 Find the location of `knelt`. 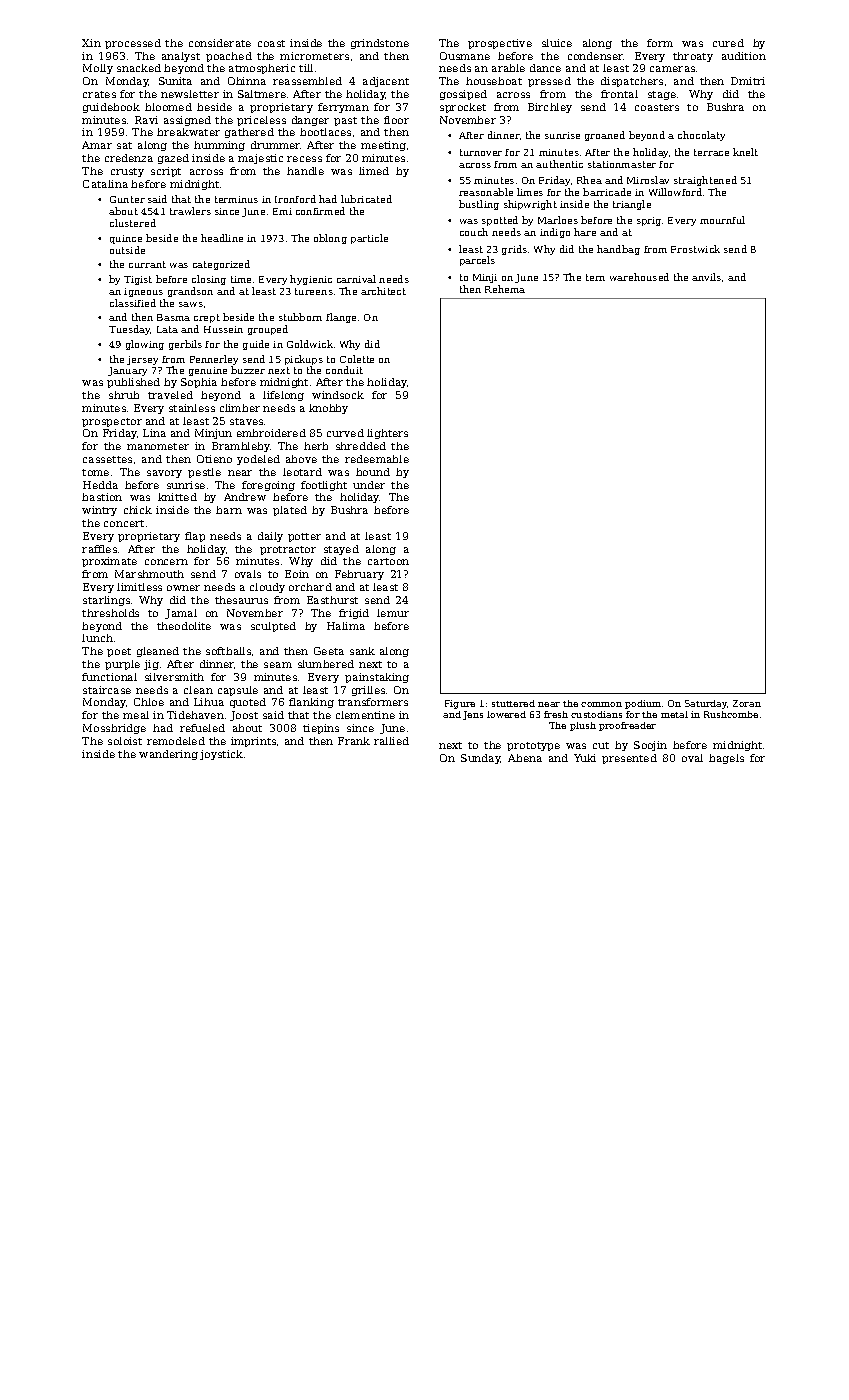

knelt is located at coordinates (745, 152).
